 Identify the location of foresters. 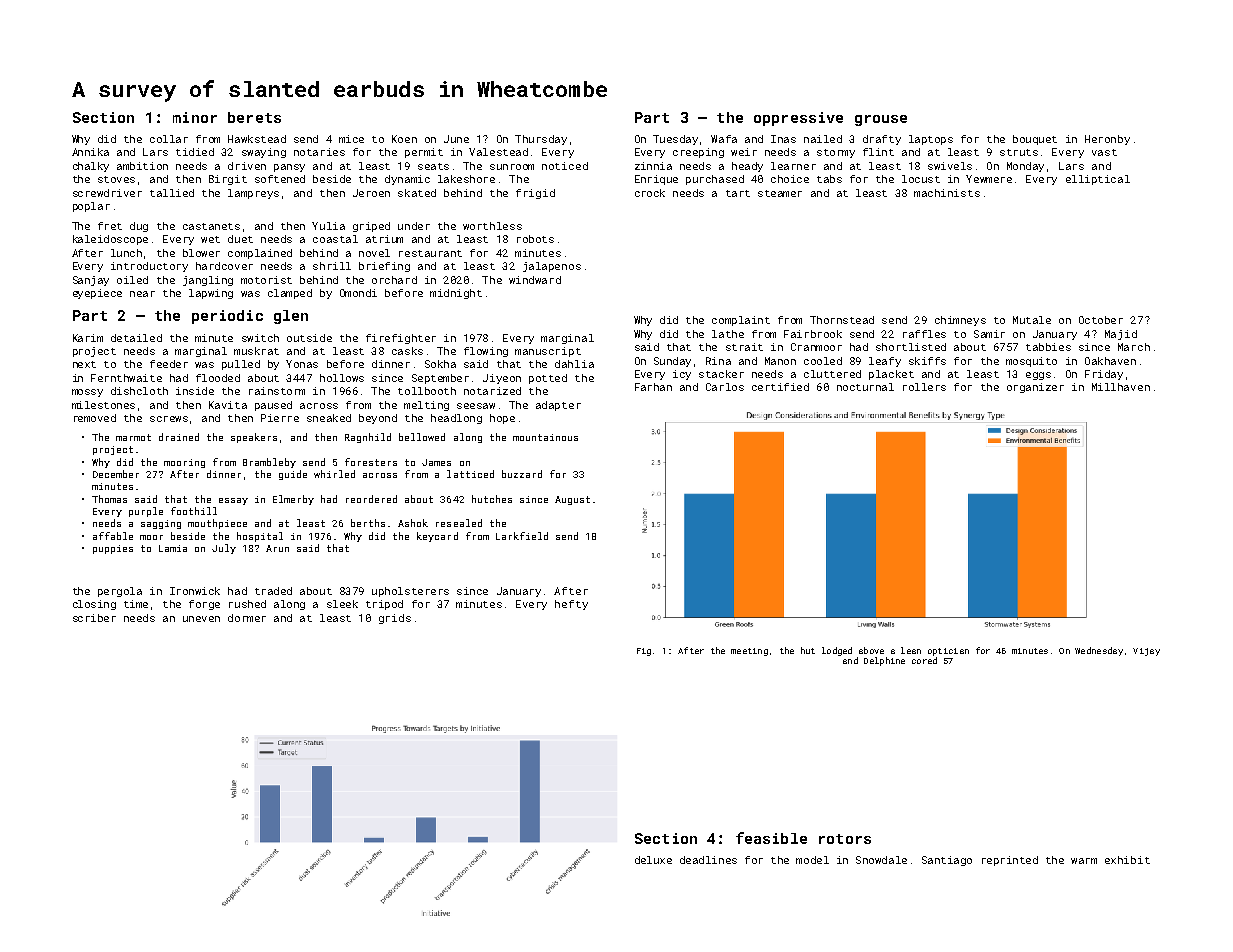
(371, 462).
